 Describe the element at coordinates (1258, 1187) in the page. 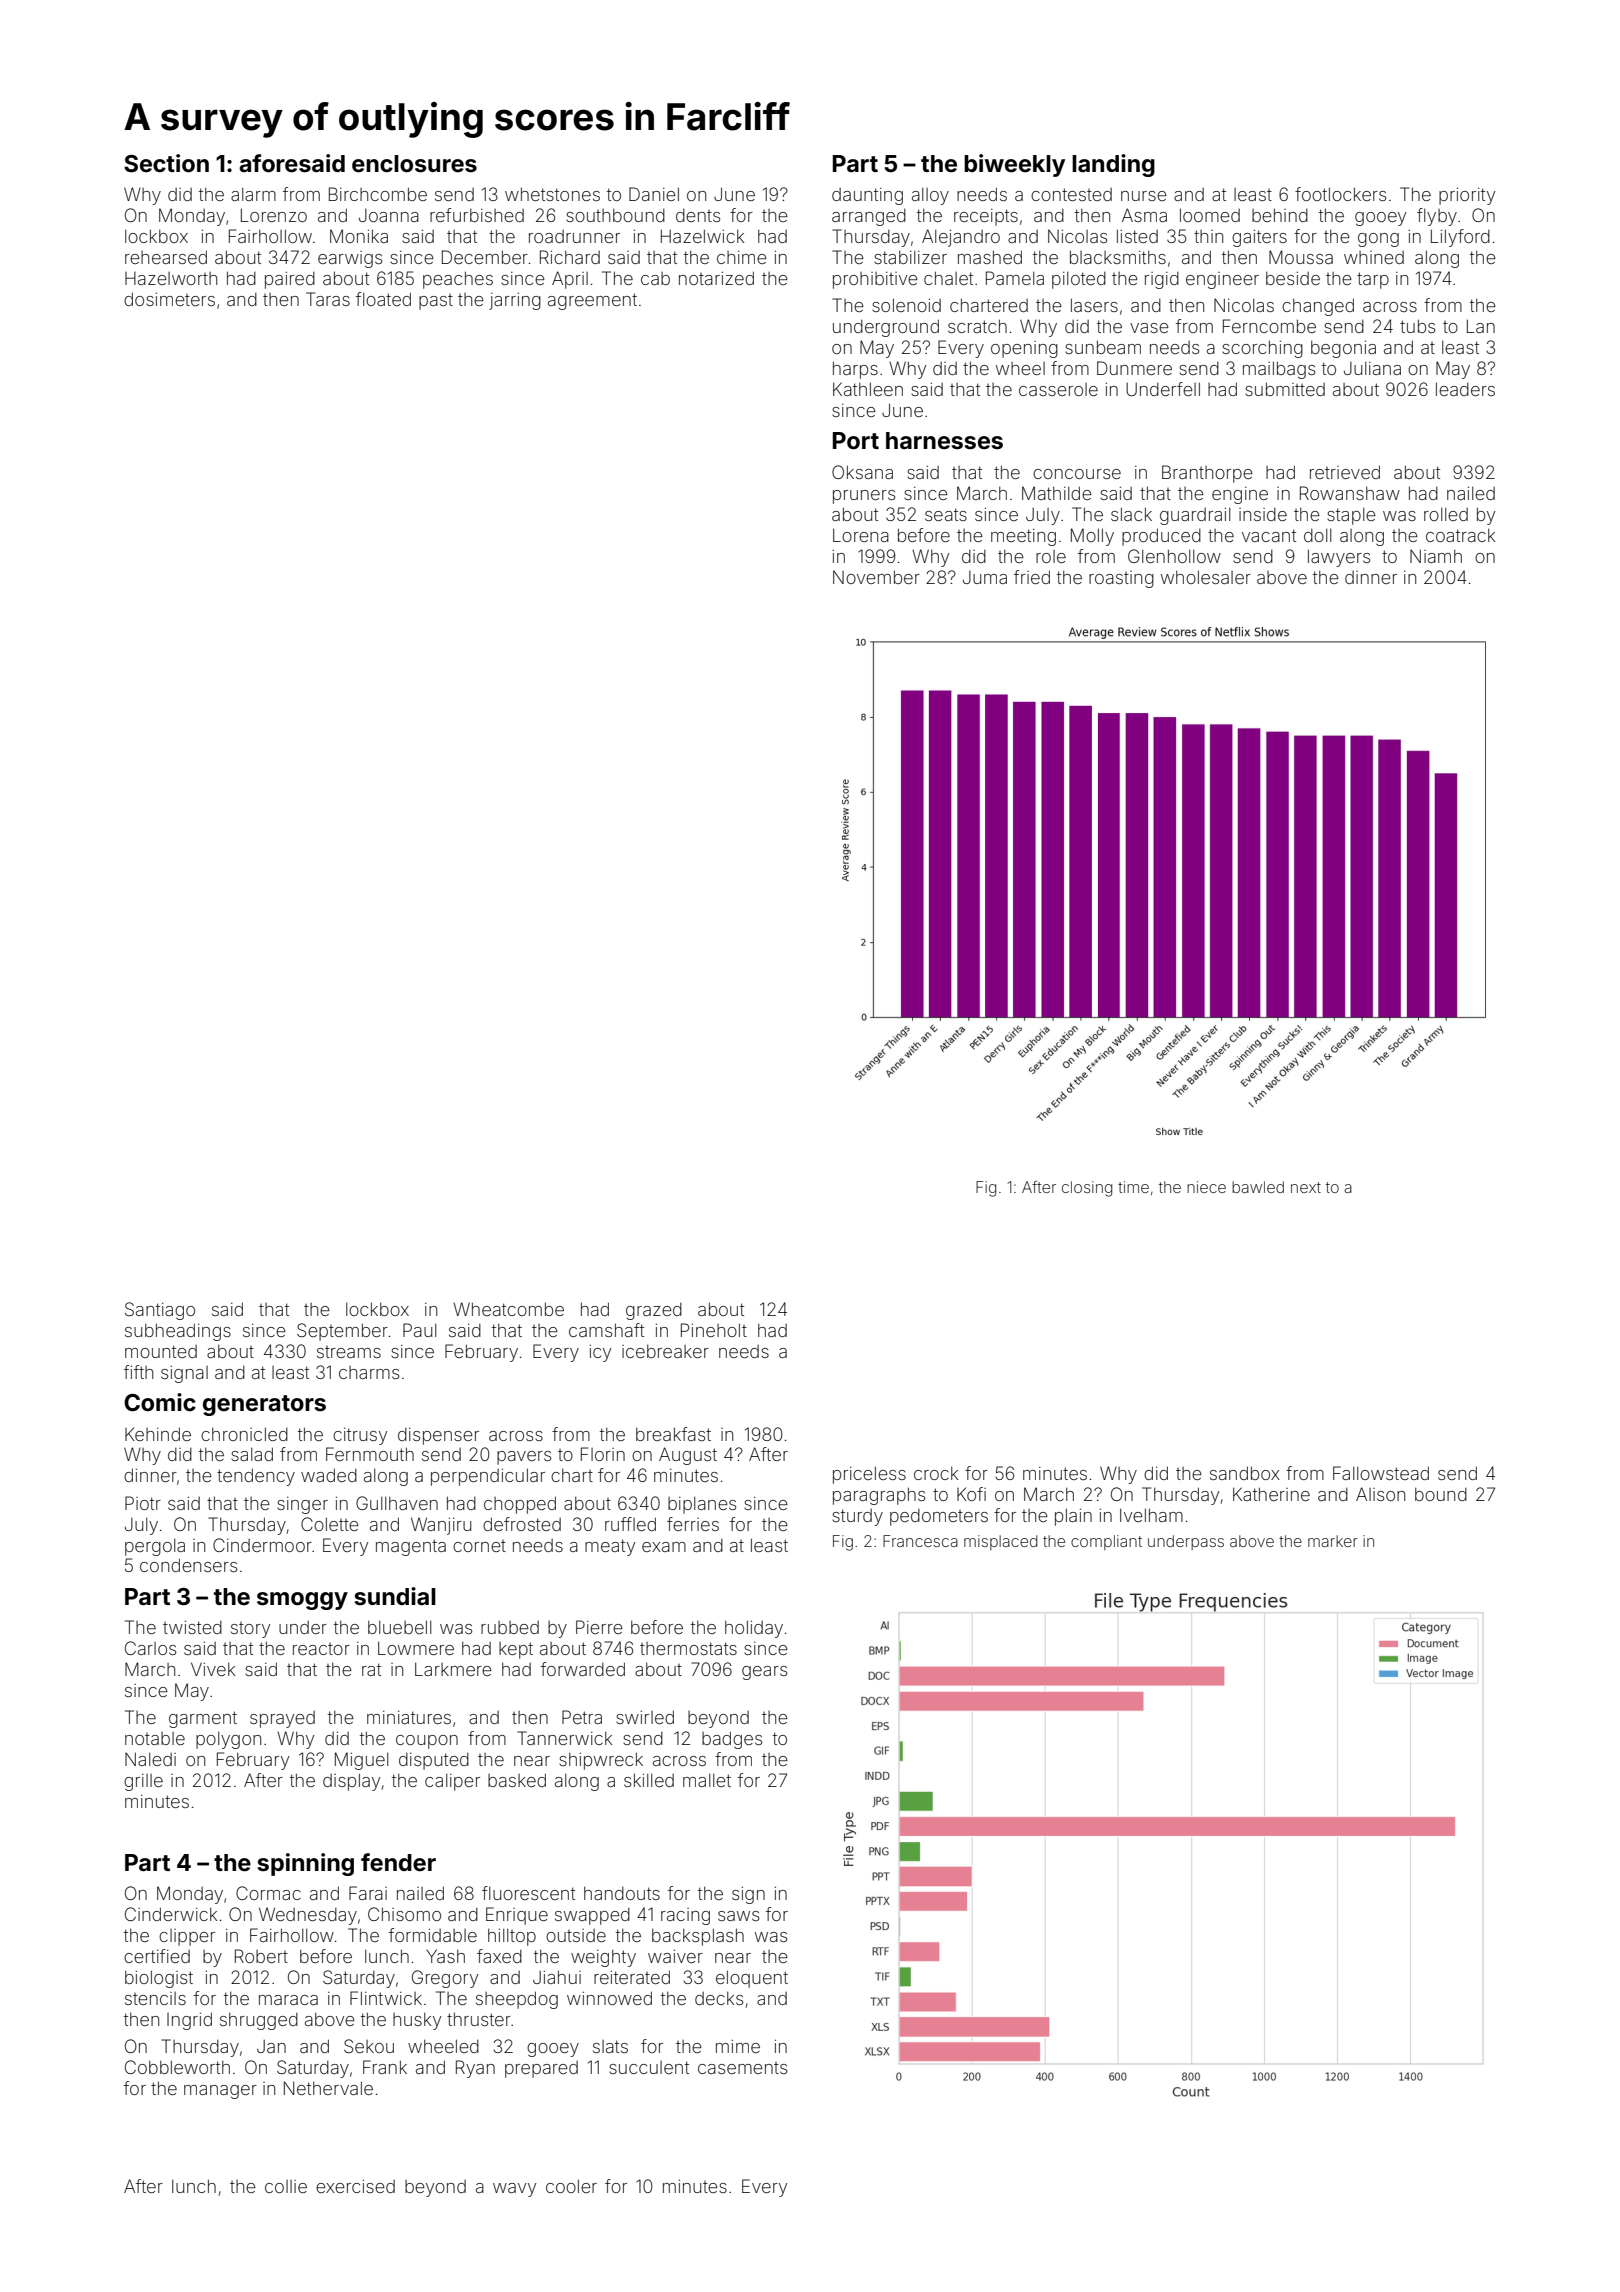

I see `bawled` at that location.
